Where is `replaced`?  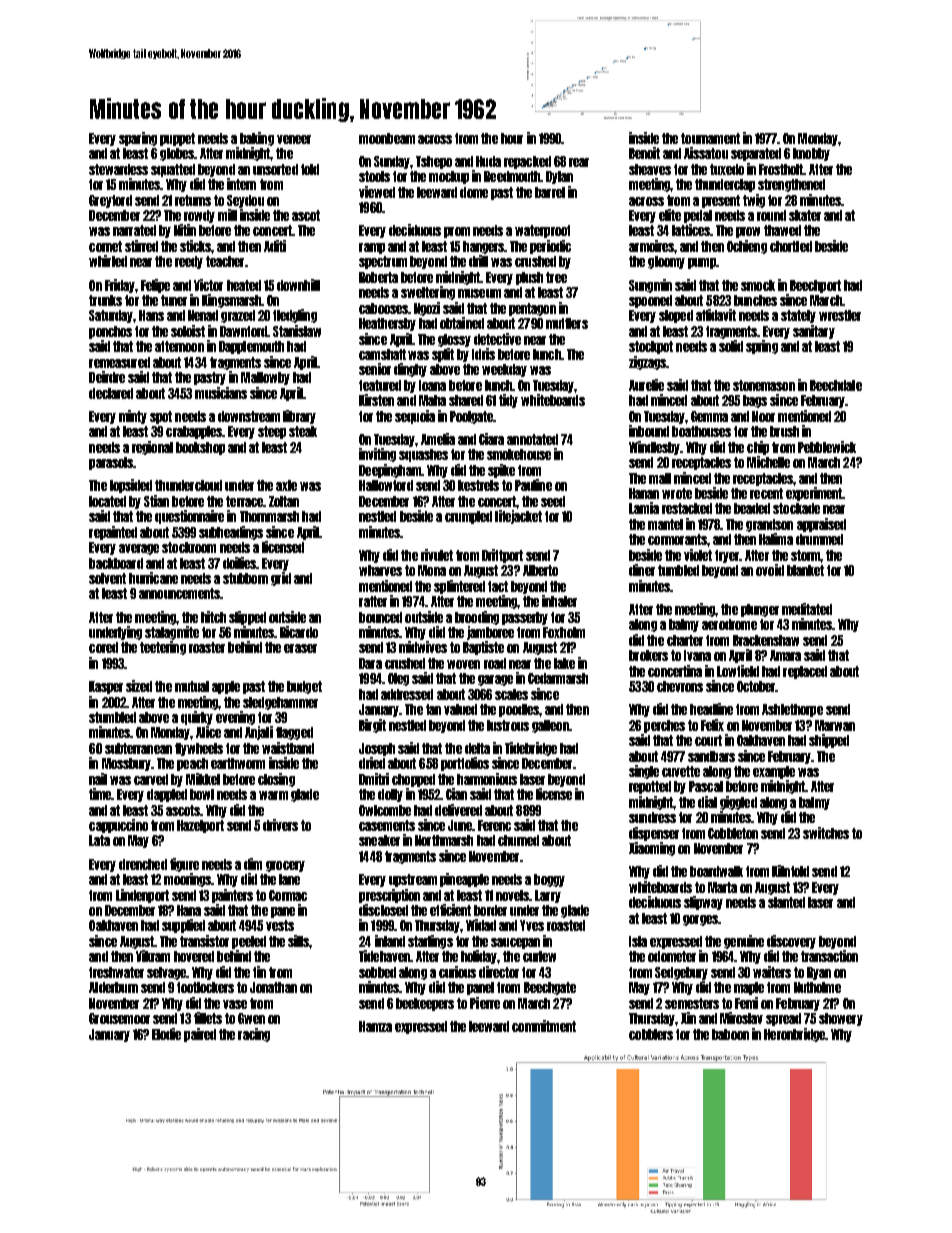
replaced is located at coordinates (805, 672).
